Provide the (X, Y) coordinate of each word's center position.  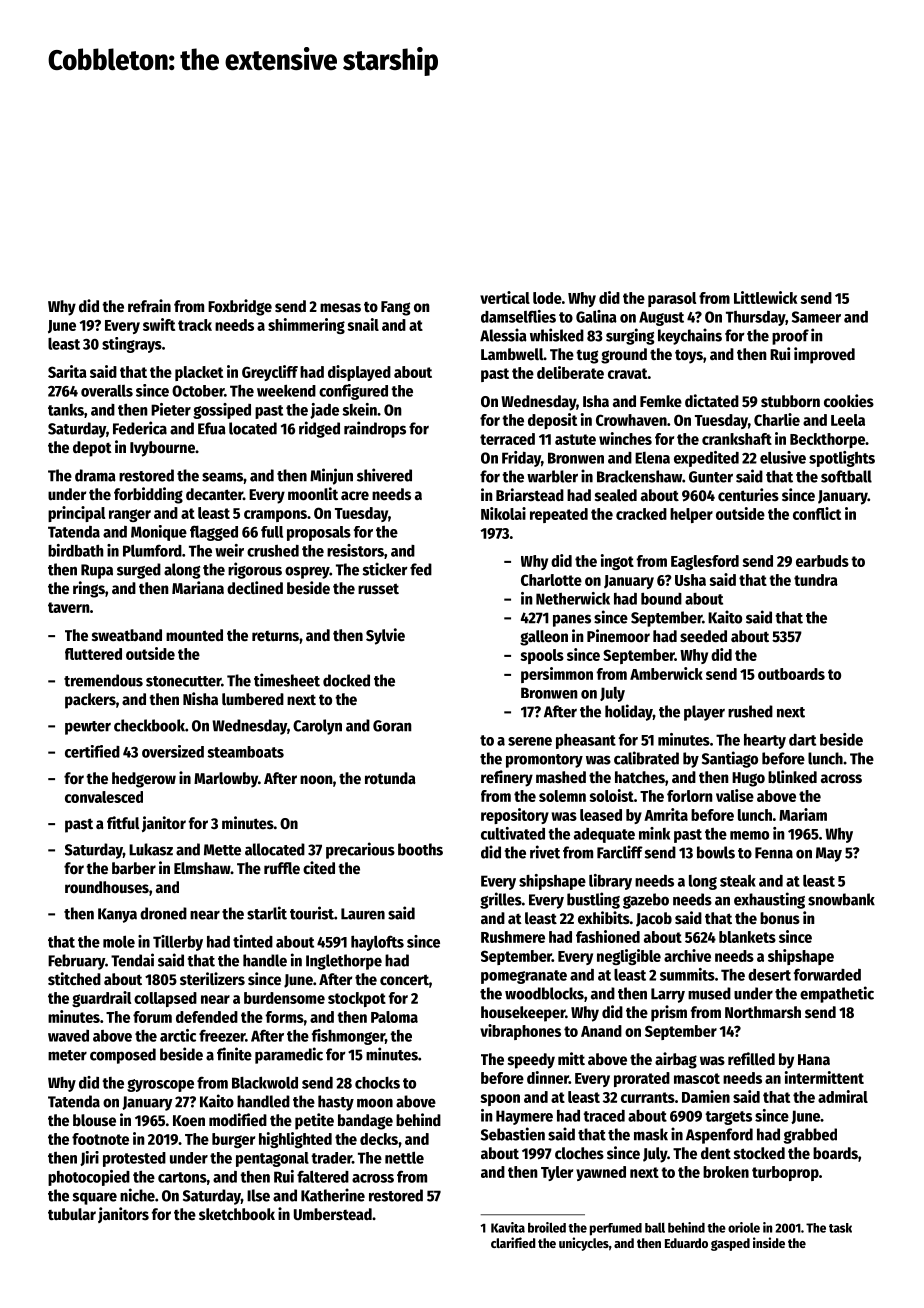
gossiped (222, 411)
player (704, 713)
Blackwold (265, 1082)
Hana (814, 1059)
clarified (513, 1242)
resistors (355, 550)
